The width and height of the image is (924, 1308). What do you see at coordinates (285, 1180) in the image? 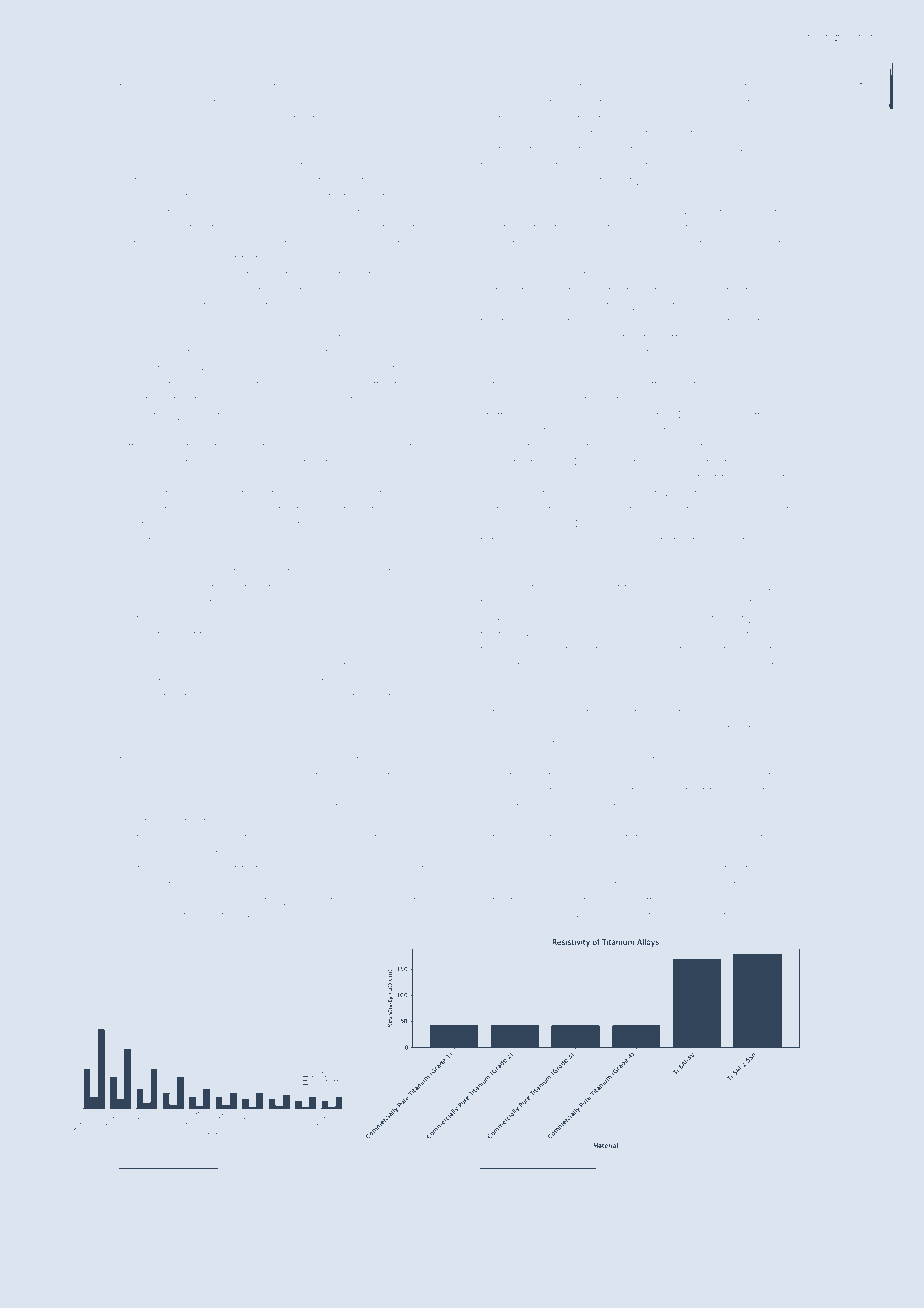
I see `coached` at bounding box center [285, 1180].
